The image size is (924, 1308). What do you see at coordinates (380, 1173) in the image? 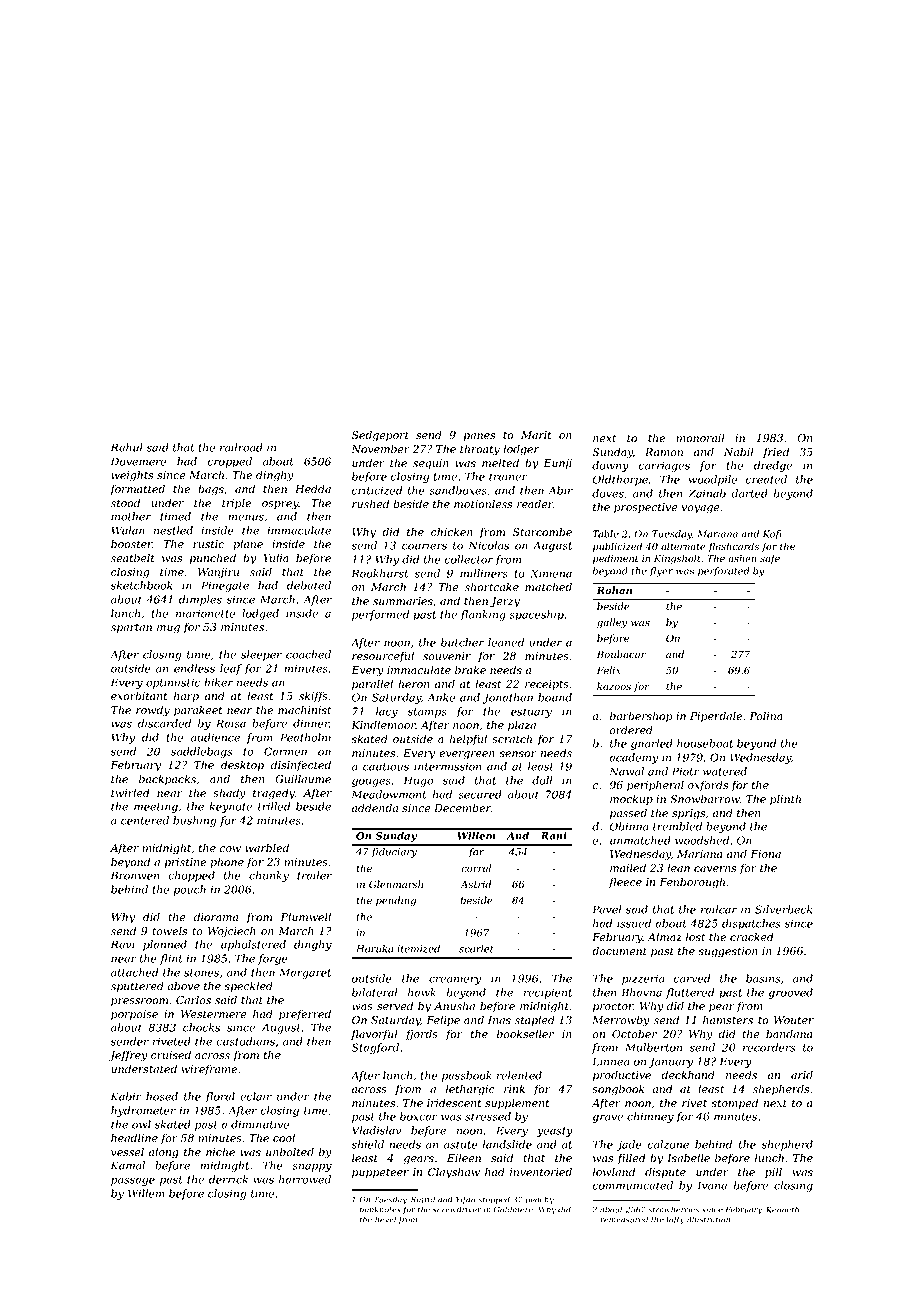
I see `puppeteer` at bounding box center [380, 1173].
